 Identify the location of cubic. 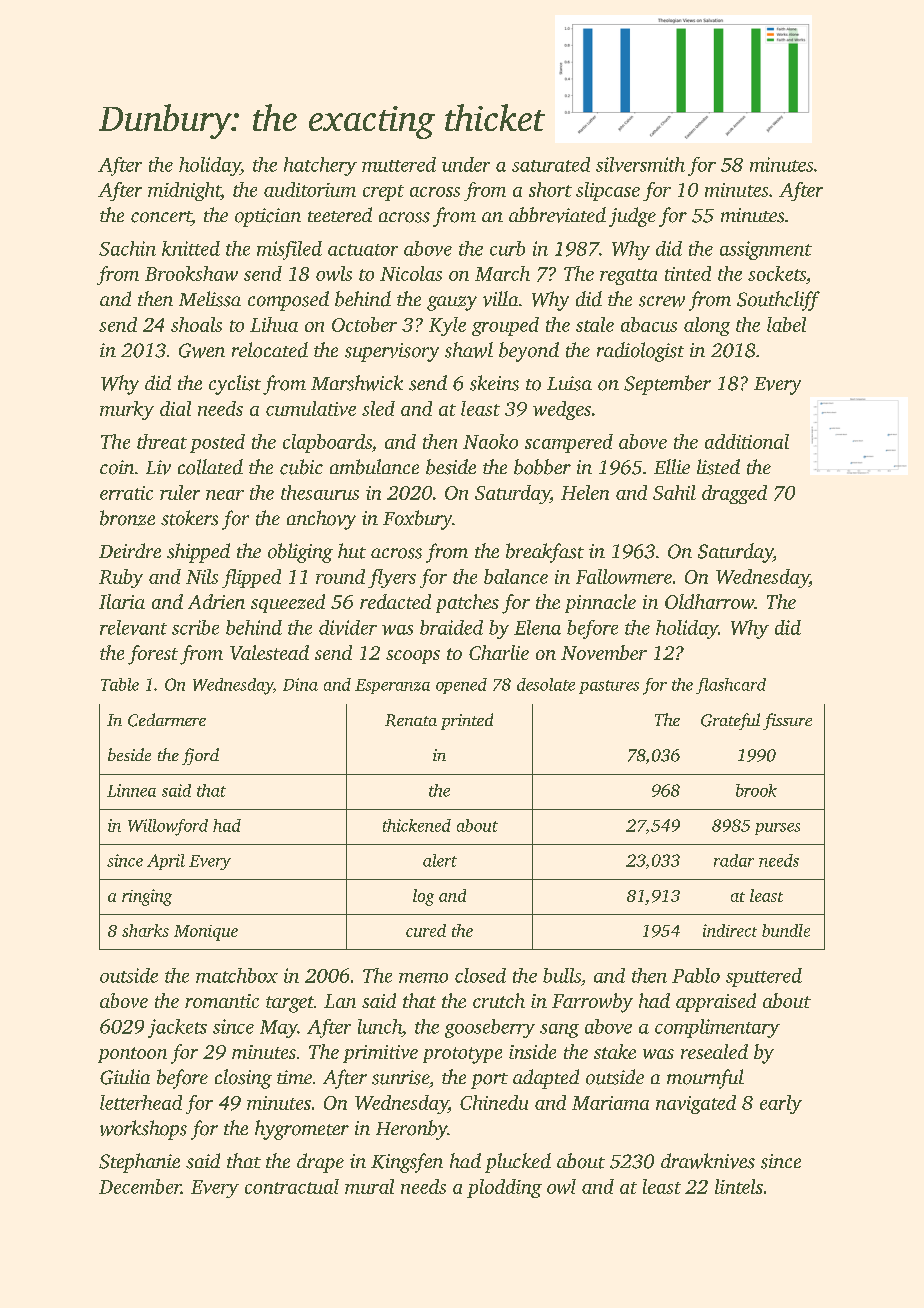
(301, 467).
